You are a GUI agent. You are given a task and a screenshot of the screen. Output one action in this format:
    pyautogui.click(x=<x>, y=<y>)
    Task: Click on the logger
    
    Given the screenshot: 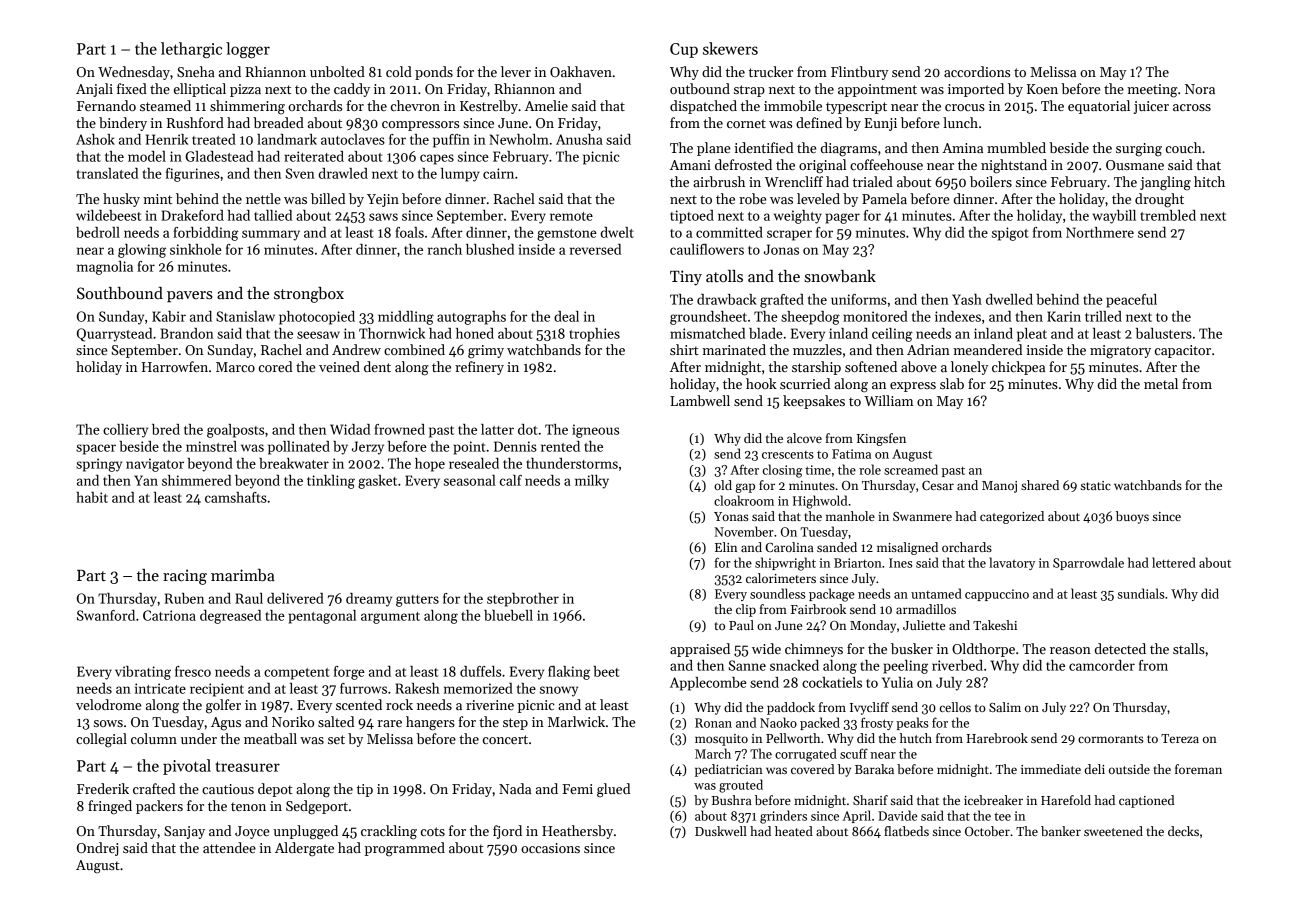 What is the action you would take?
    pyautogui.click(x=248, y=50)
